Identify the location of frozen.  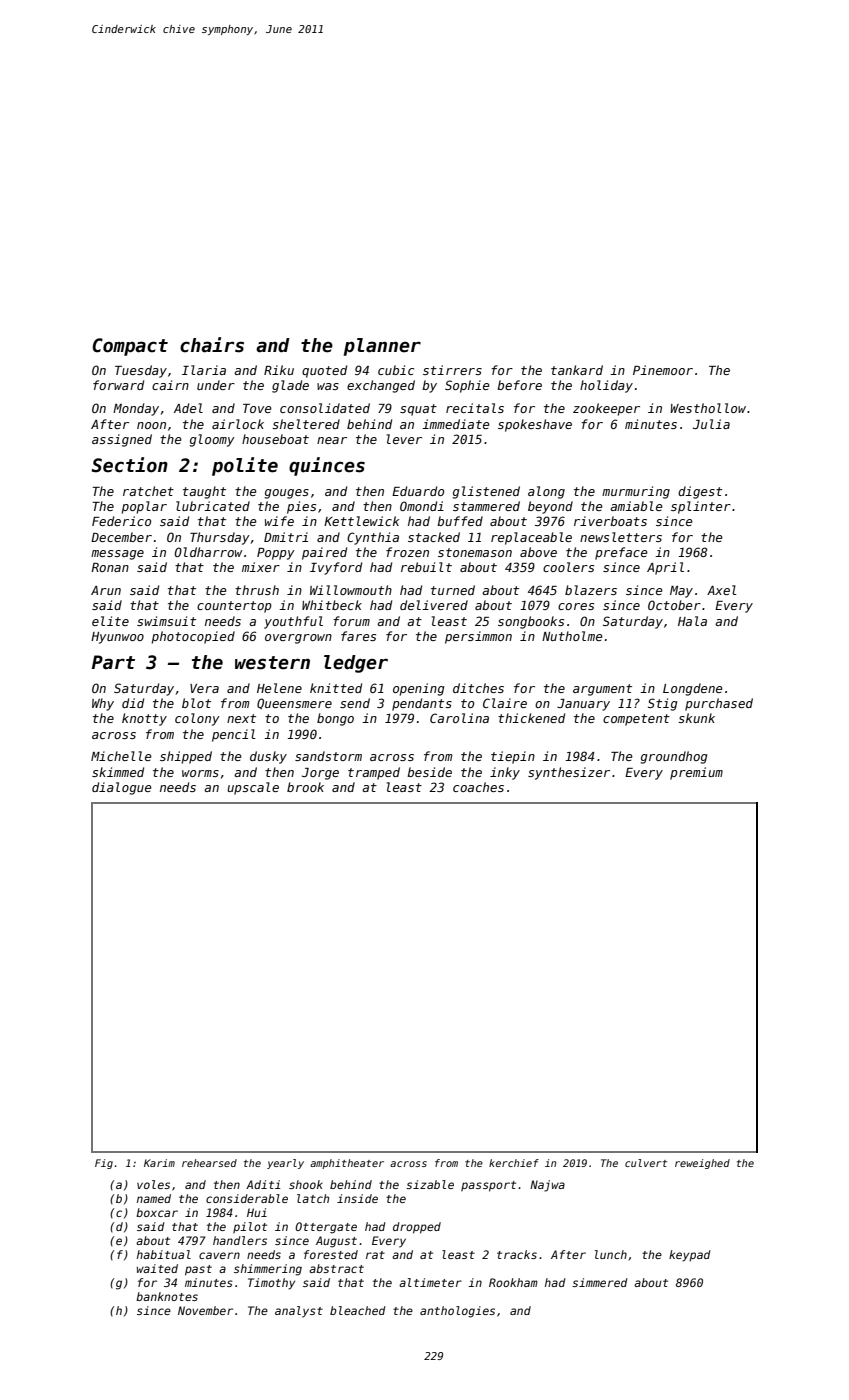
(407, 552).
